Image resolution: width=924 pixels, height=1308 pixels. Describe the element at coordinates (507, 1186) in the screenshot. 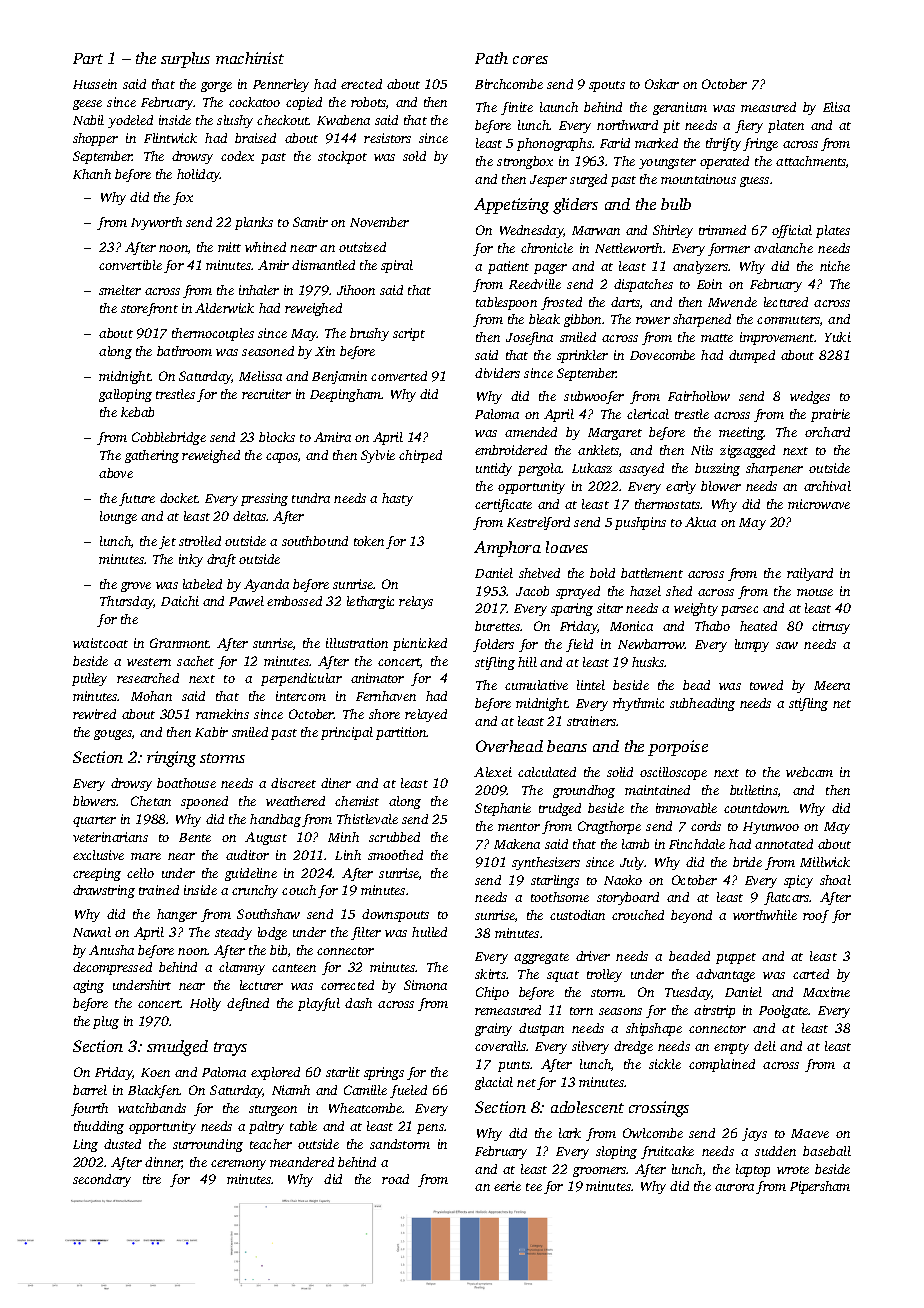

I see `eerie` at that location.
